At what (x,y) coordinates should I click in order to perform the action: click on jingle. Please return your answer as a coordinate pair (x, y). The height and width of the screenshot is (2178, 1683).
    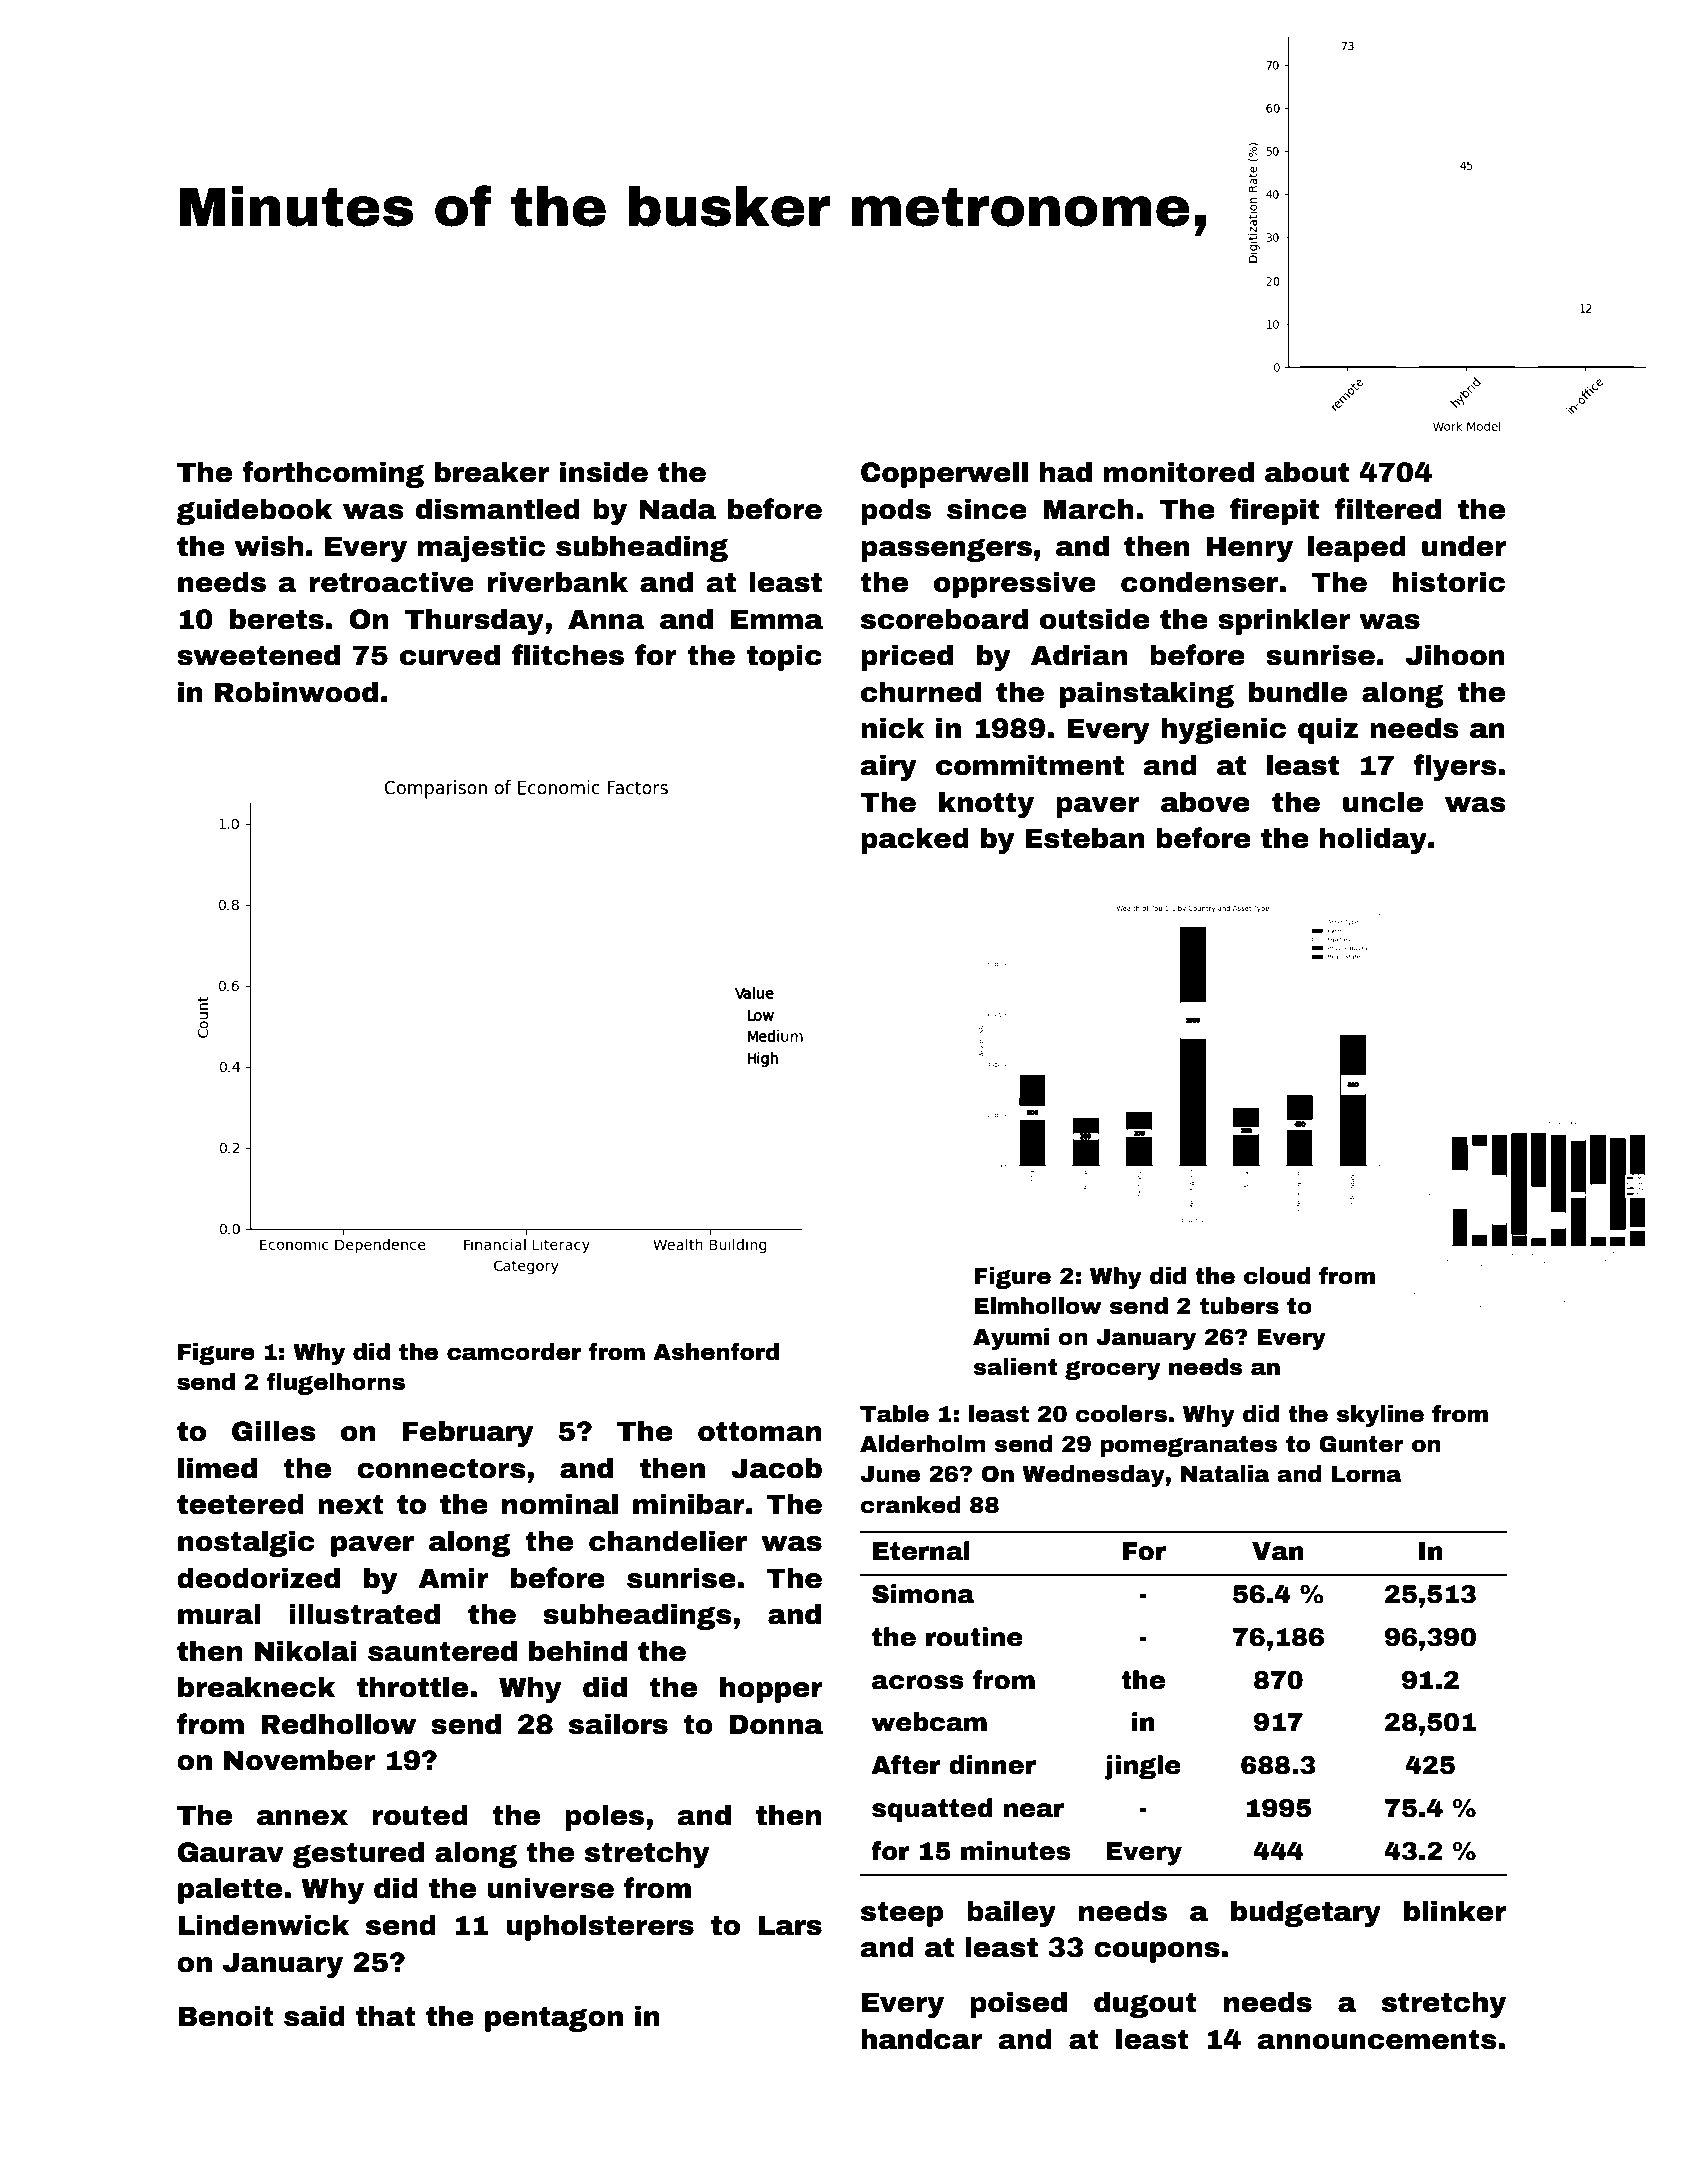
    Looking at the image, I should click on (1142, 1767).
